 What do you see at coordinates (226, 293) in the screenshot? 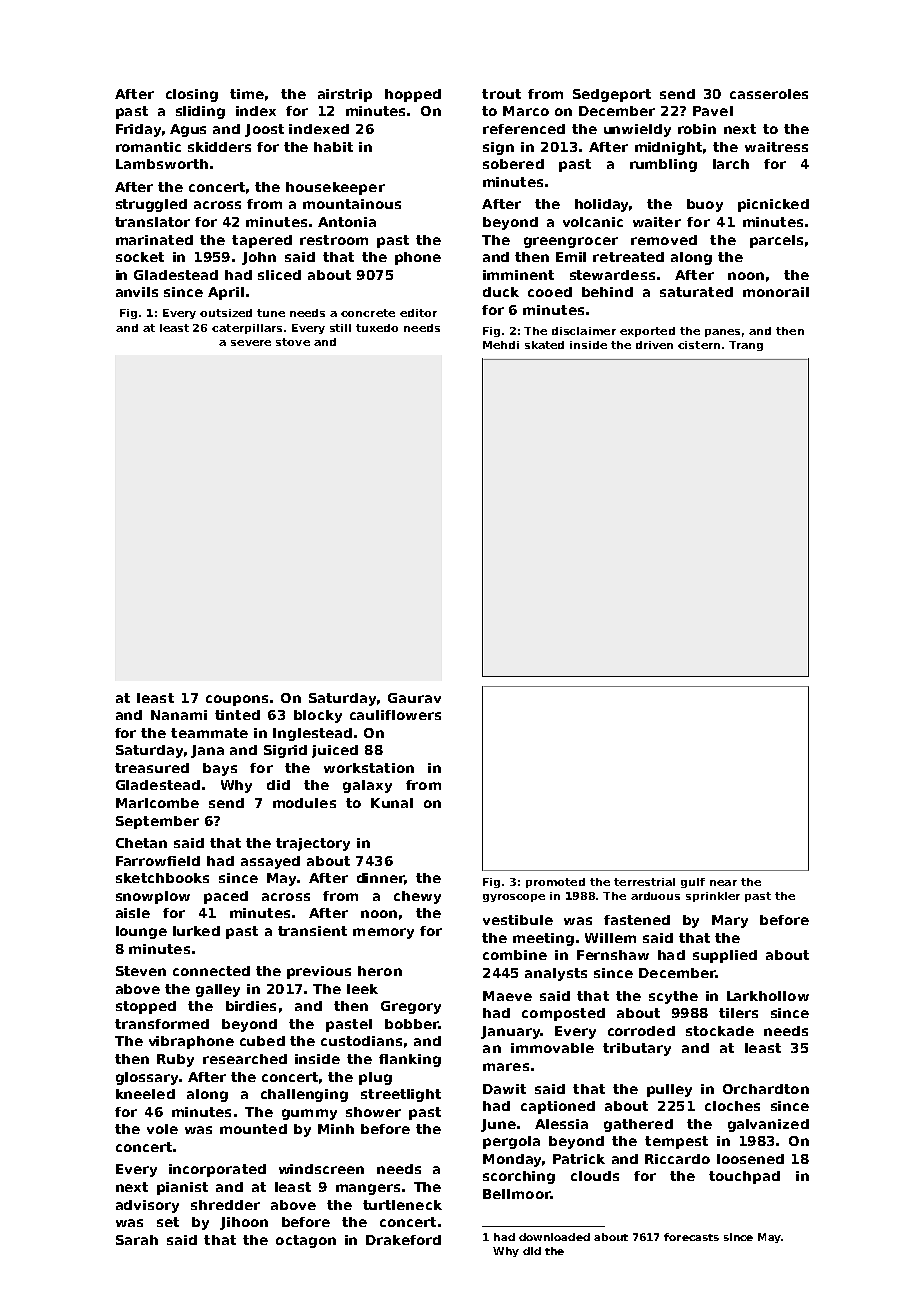
I see `April` at bounding box center [226, 293].
